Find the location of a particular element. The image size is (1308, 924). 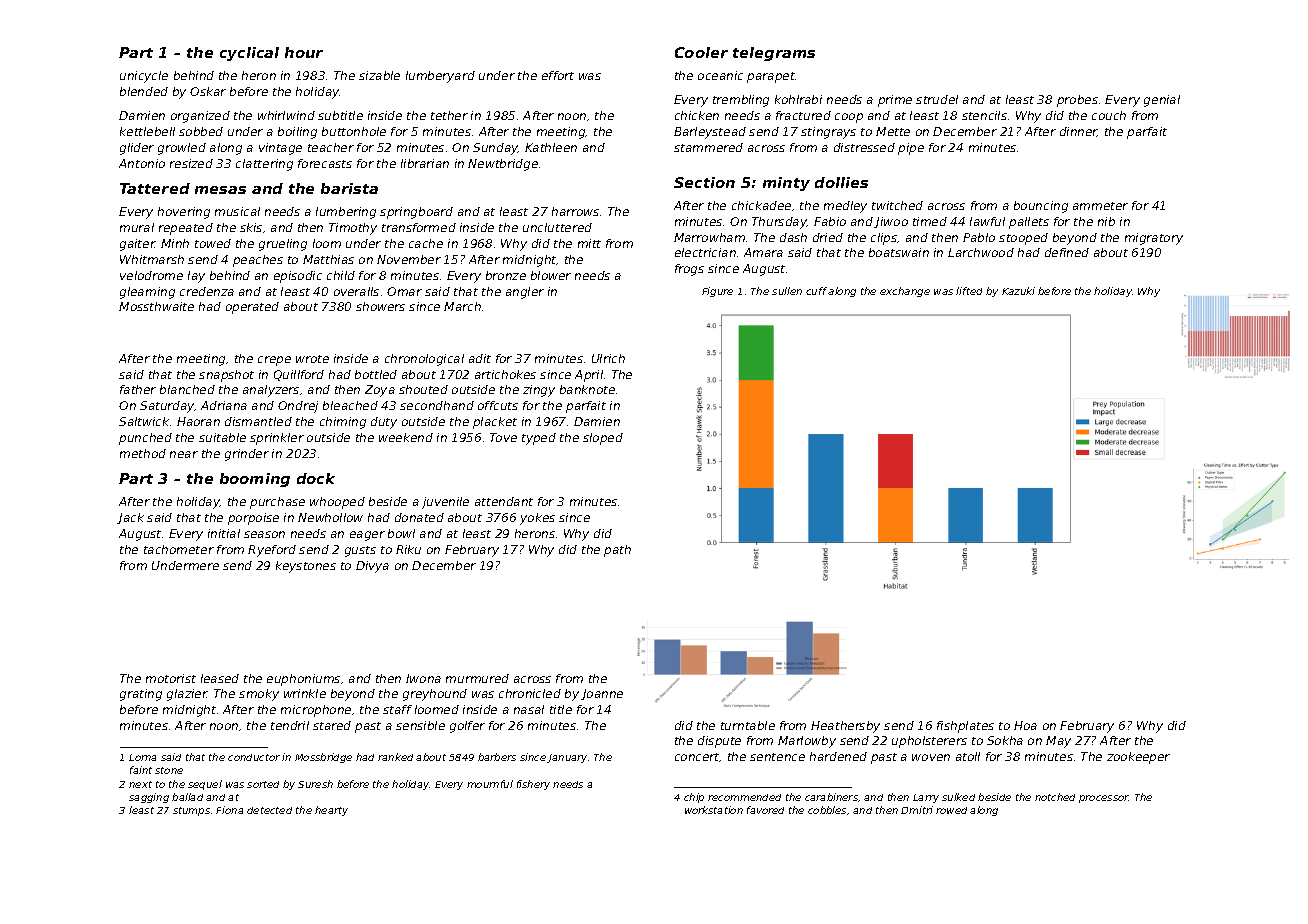

genial is located at coordinates (1162, 101).
